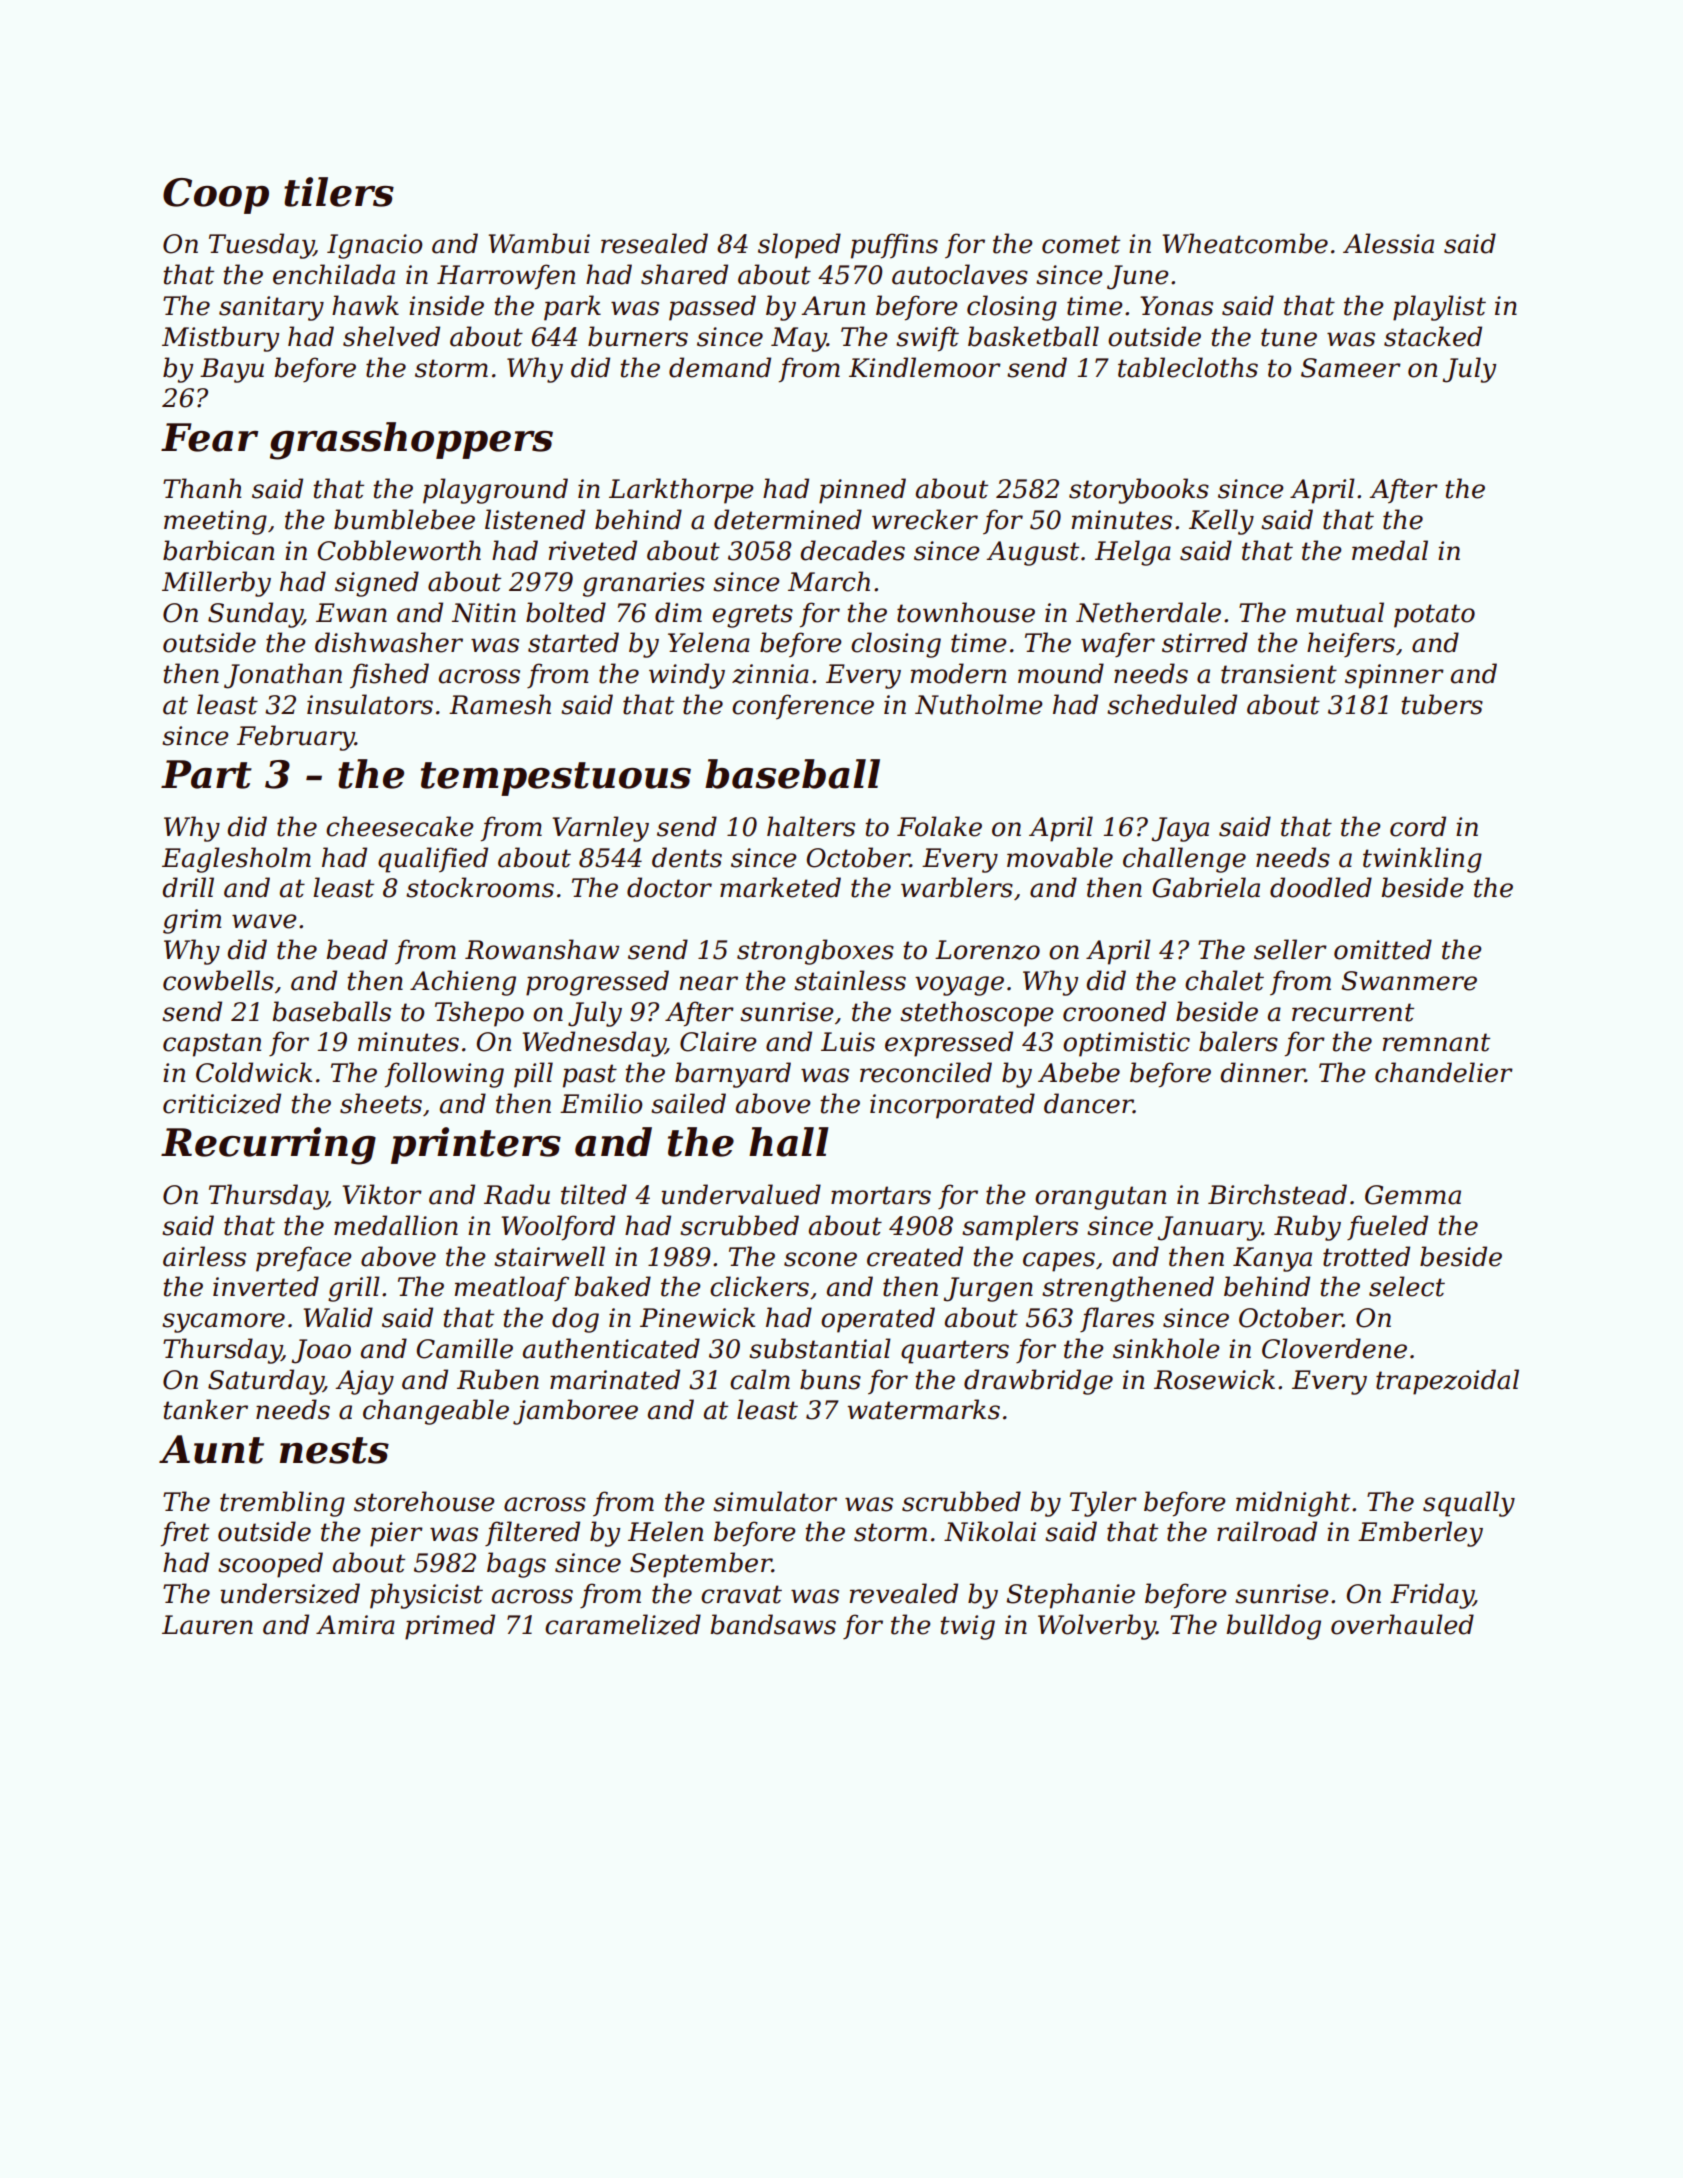 The width and height of the page is (1683, 2178). I want to click on Joao, so click(321, 1351).
